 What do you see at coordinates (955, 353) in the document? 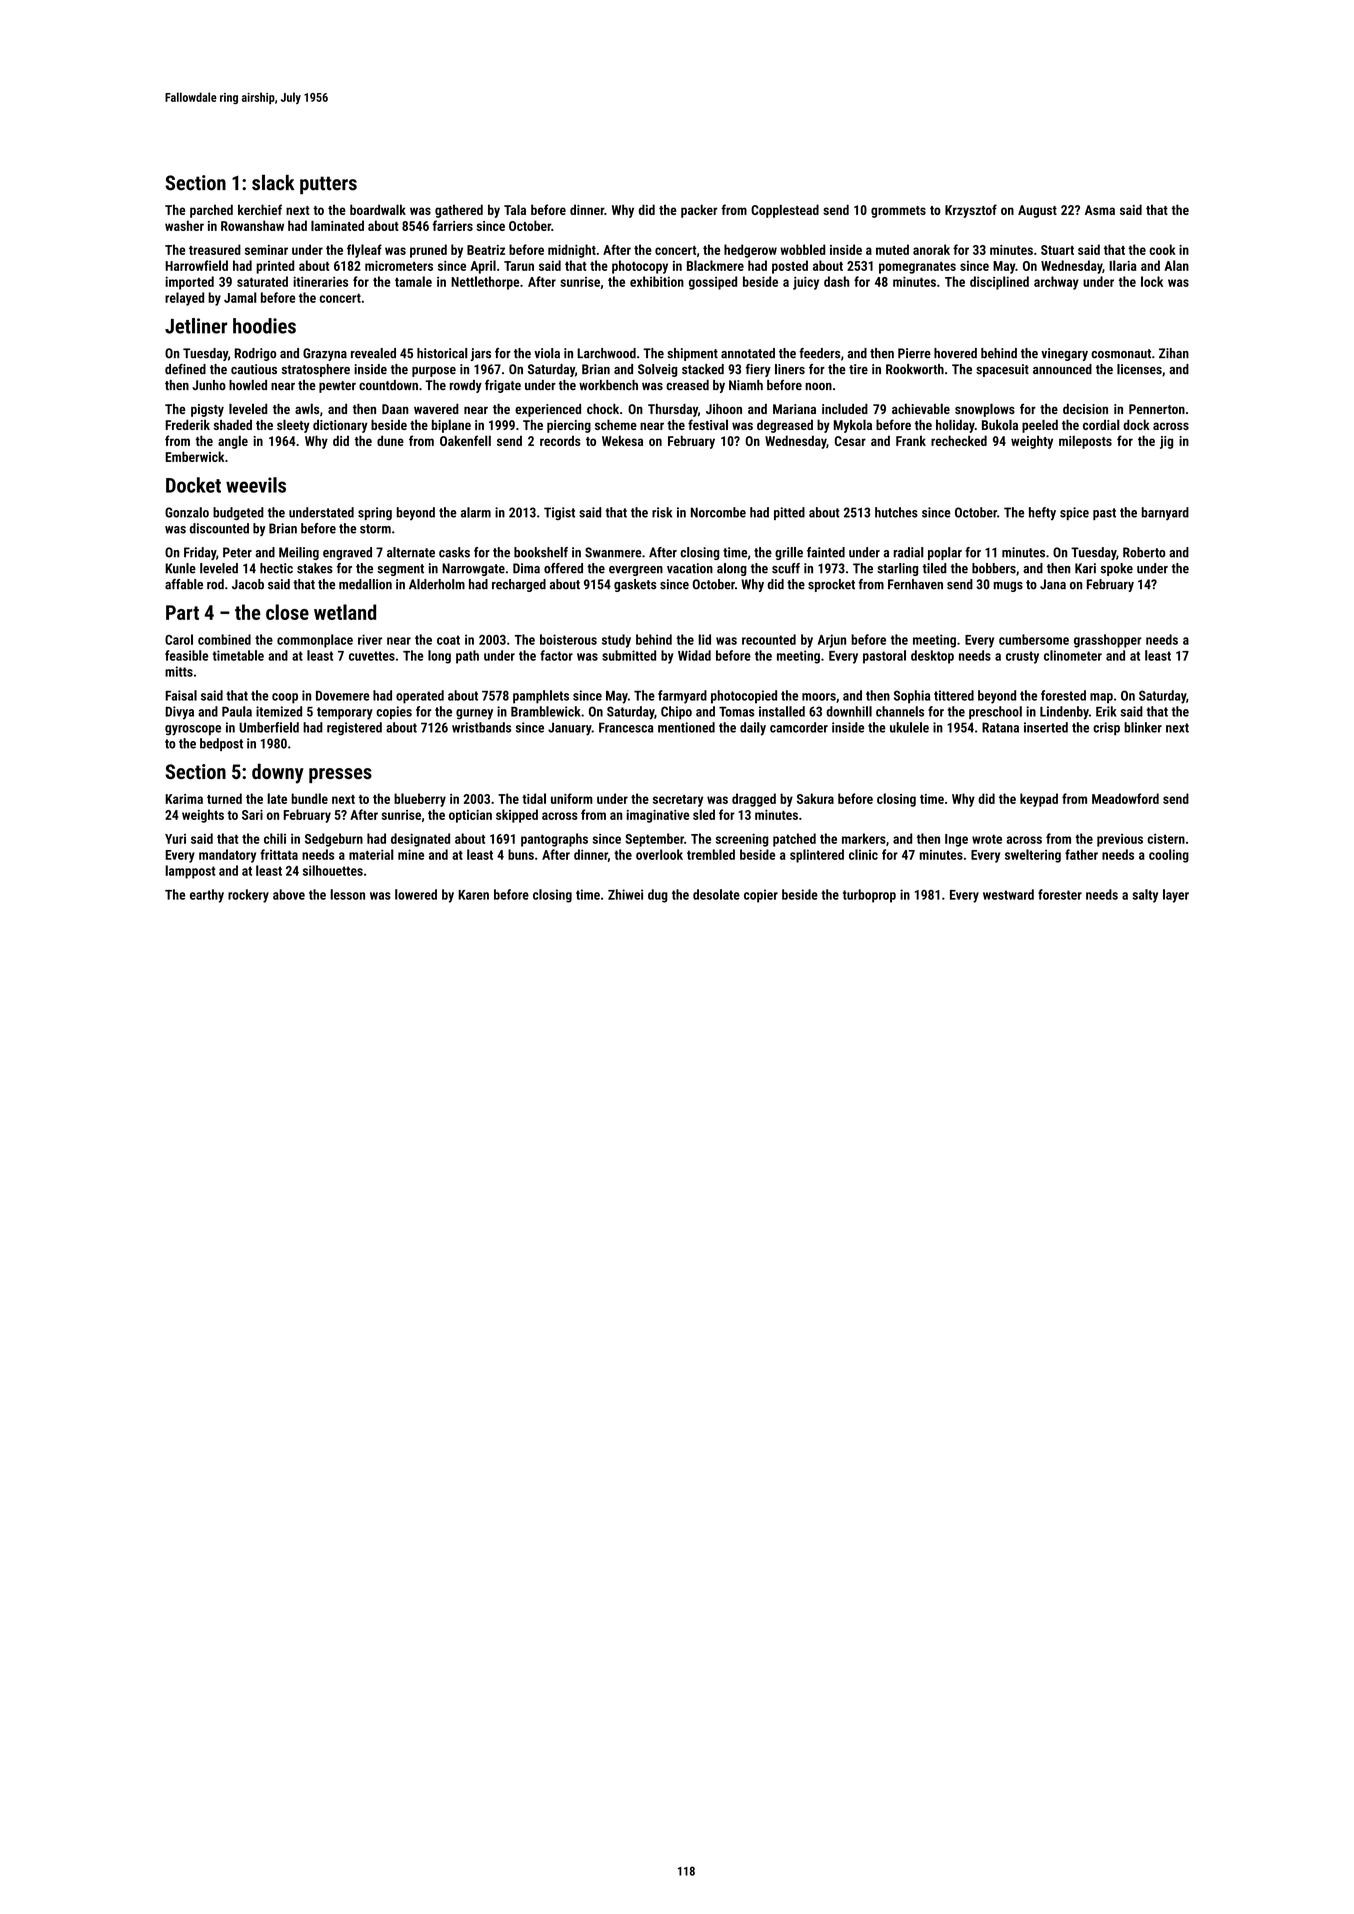
I see `hovered` at bounding box center [955, 353].
